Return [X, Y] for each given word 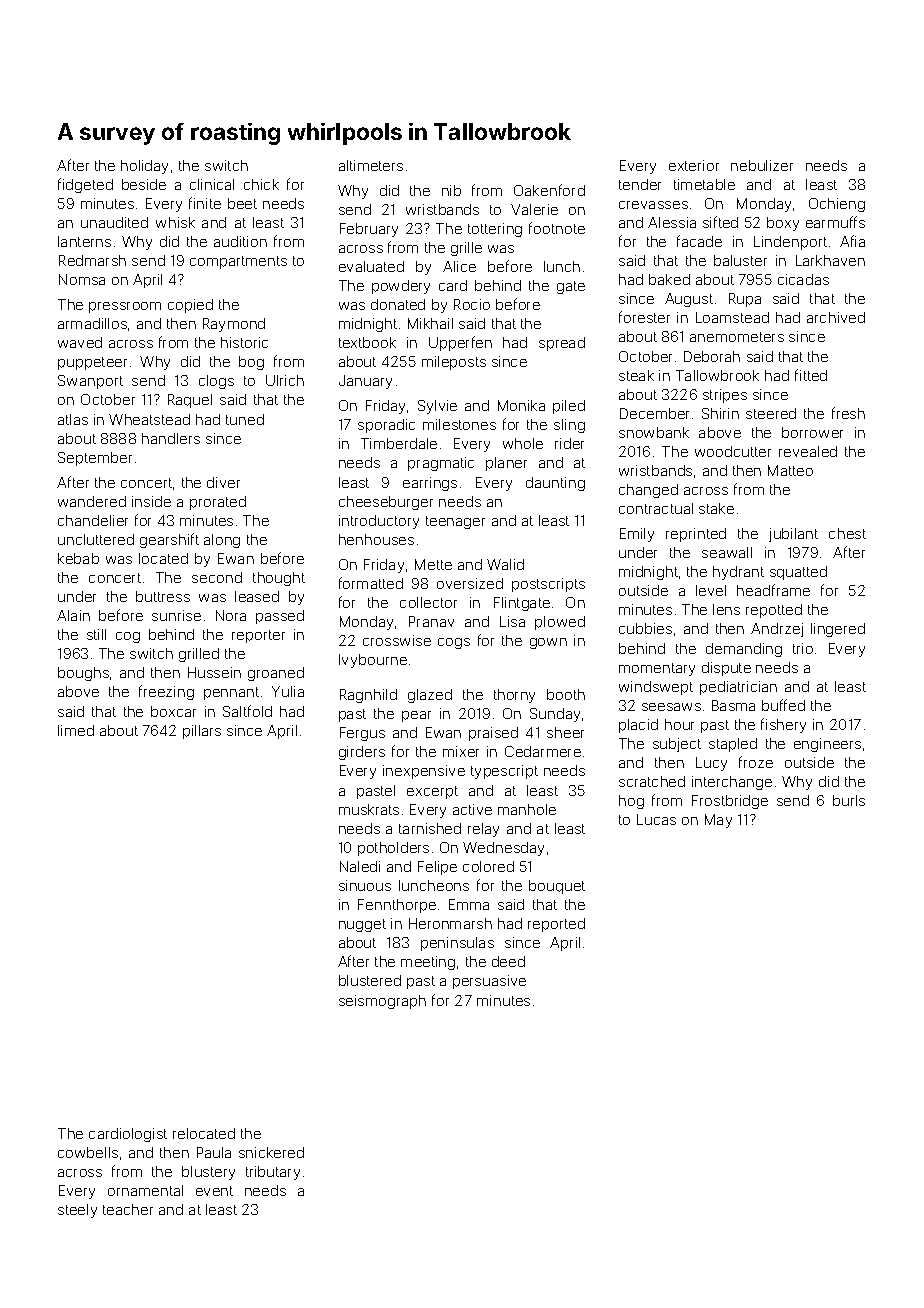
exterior [694, 165]
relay [483, 830]
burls [849, 800]
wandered [92, 501]
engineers [827, 745]
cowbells [88, 1152]
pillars [202, 732]
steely [77, 1211]
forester [644, 317]
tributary [273, 1173]
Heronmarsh [450, 923]
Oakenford [549, 190]
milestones [459, 424]
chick [261, 184]
